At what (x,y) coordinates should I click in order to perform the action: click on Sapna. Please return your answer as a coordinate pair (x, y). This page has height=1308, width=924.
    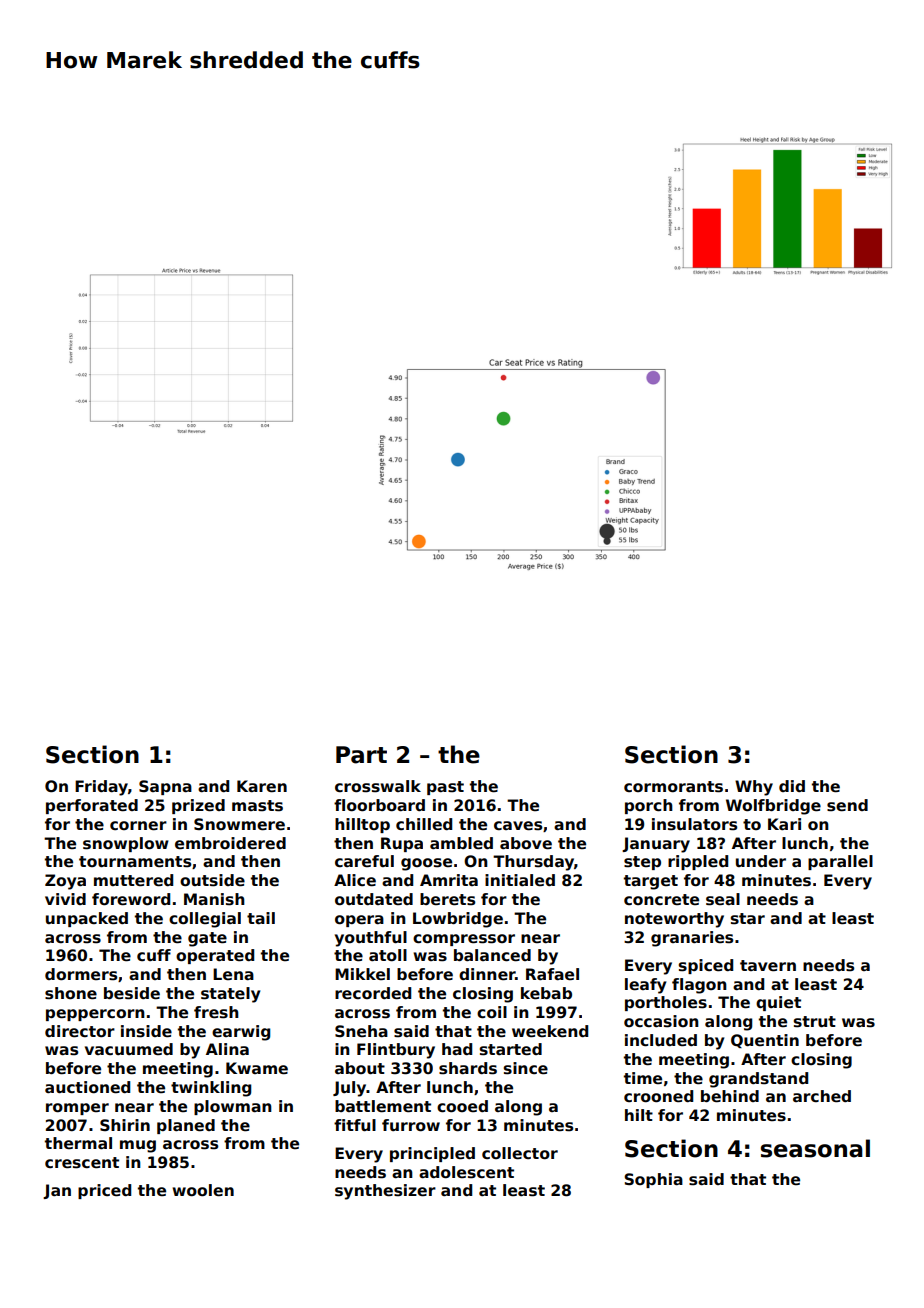
    Looking at the image, I should click on (165, 787).
